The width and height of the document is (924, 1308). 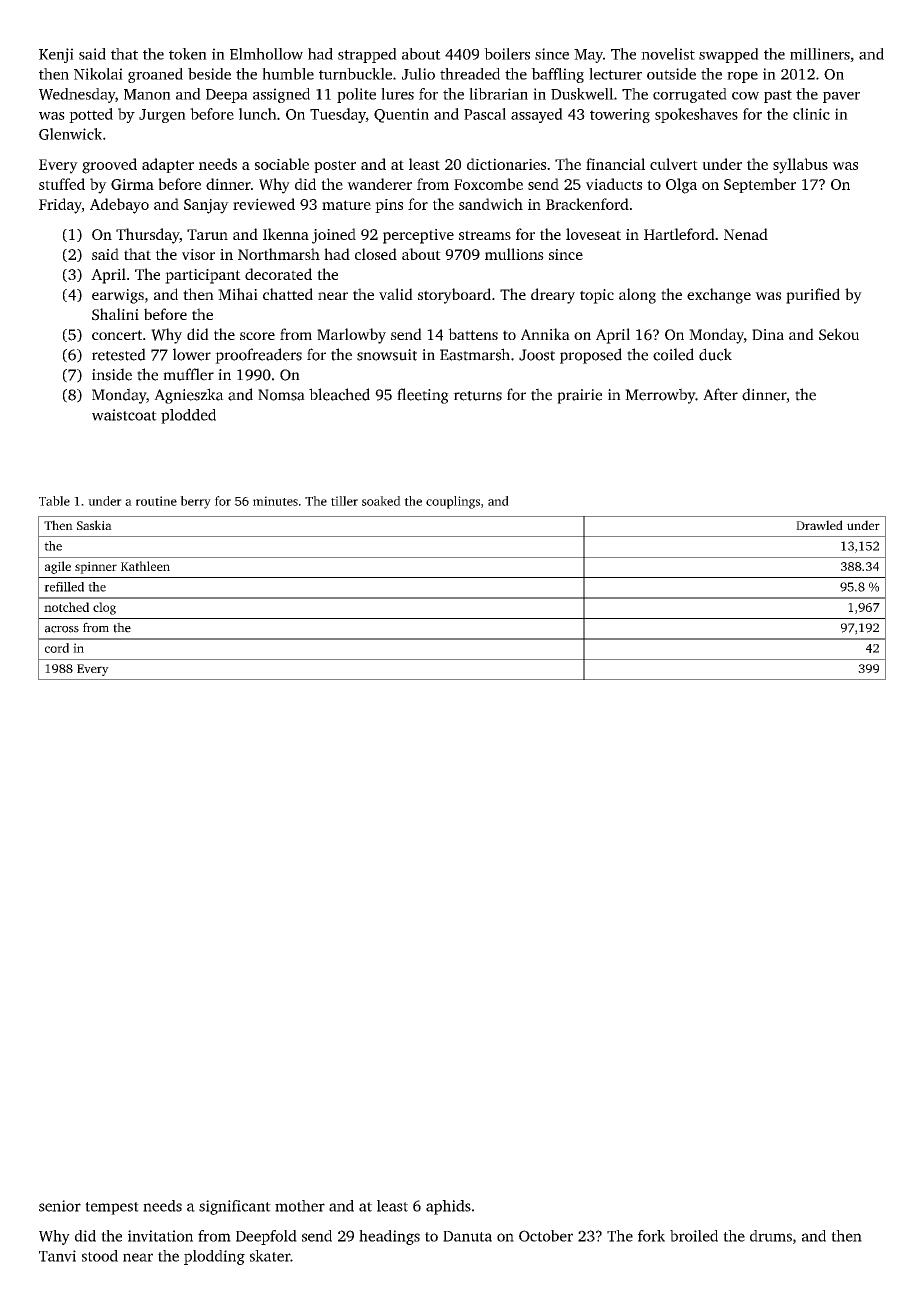 I want to click on Girma, so click(x=132, y=184).
